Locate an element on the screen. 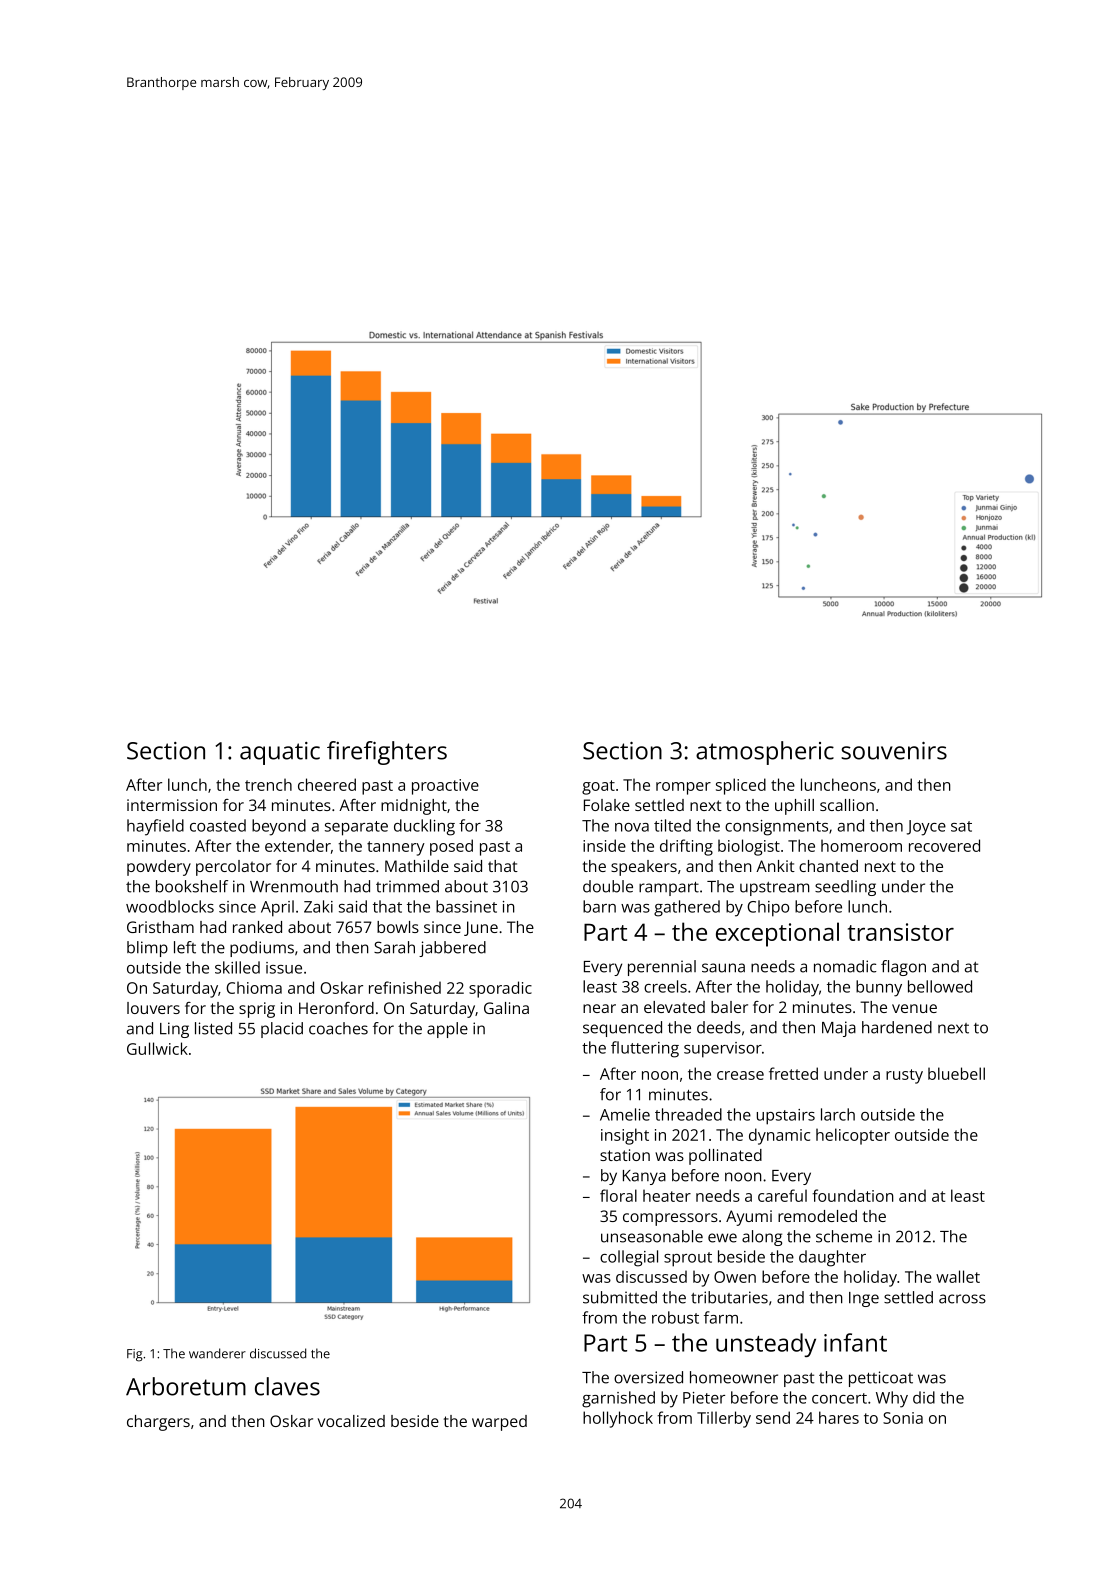  petticoat is located at coordinates (881, 1379).
